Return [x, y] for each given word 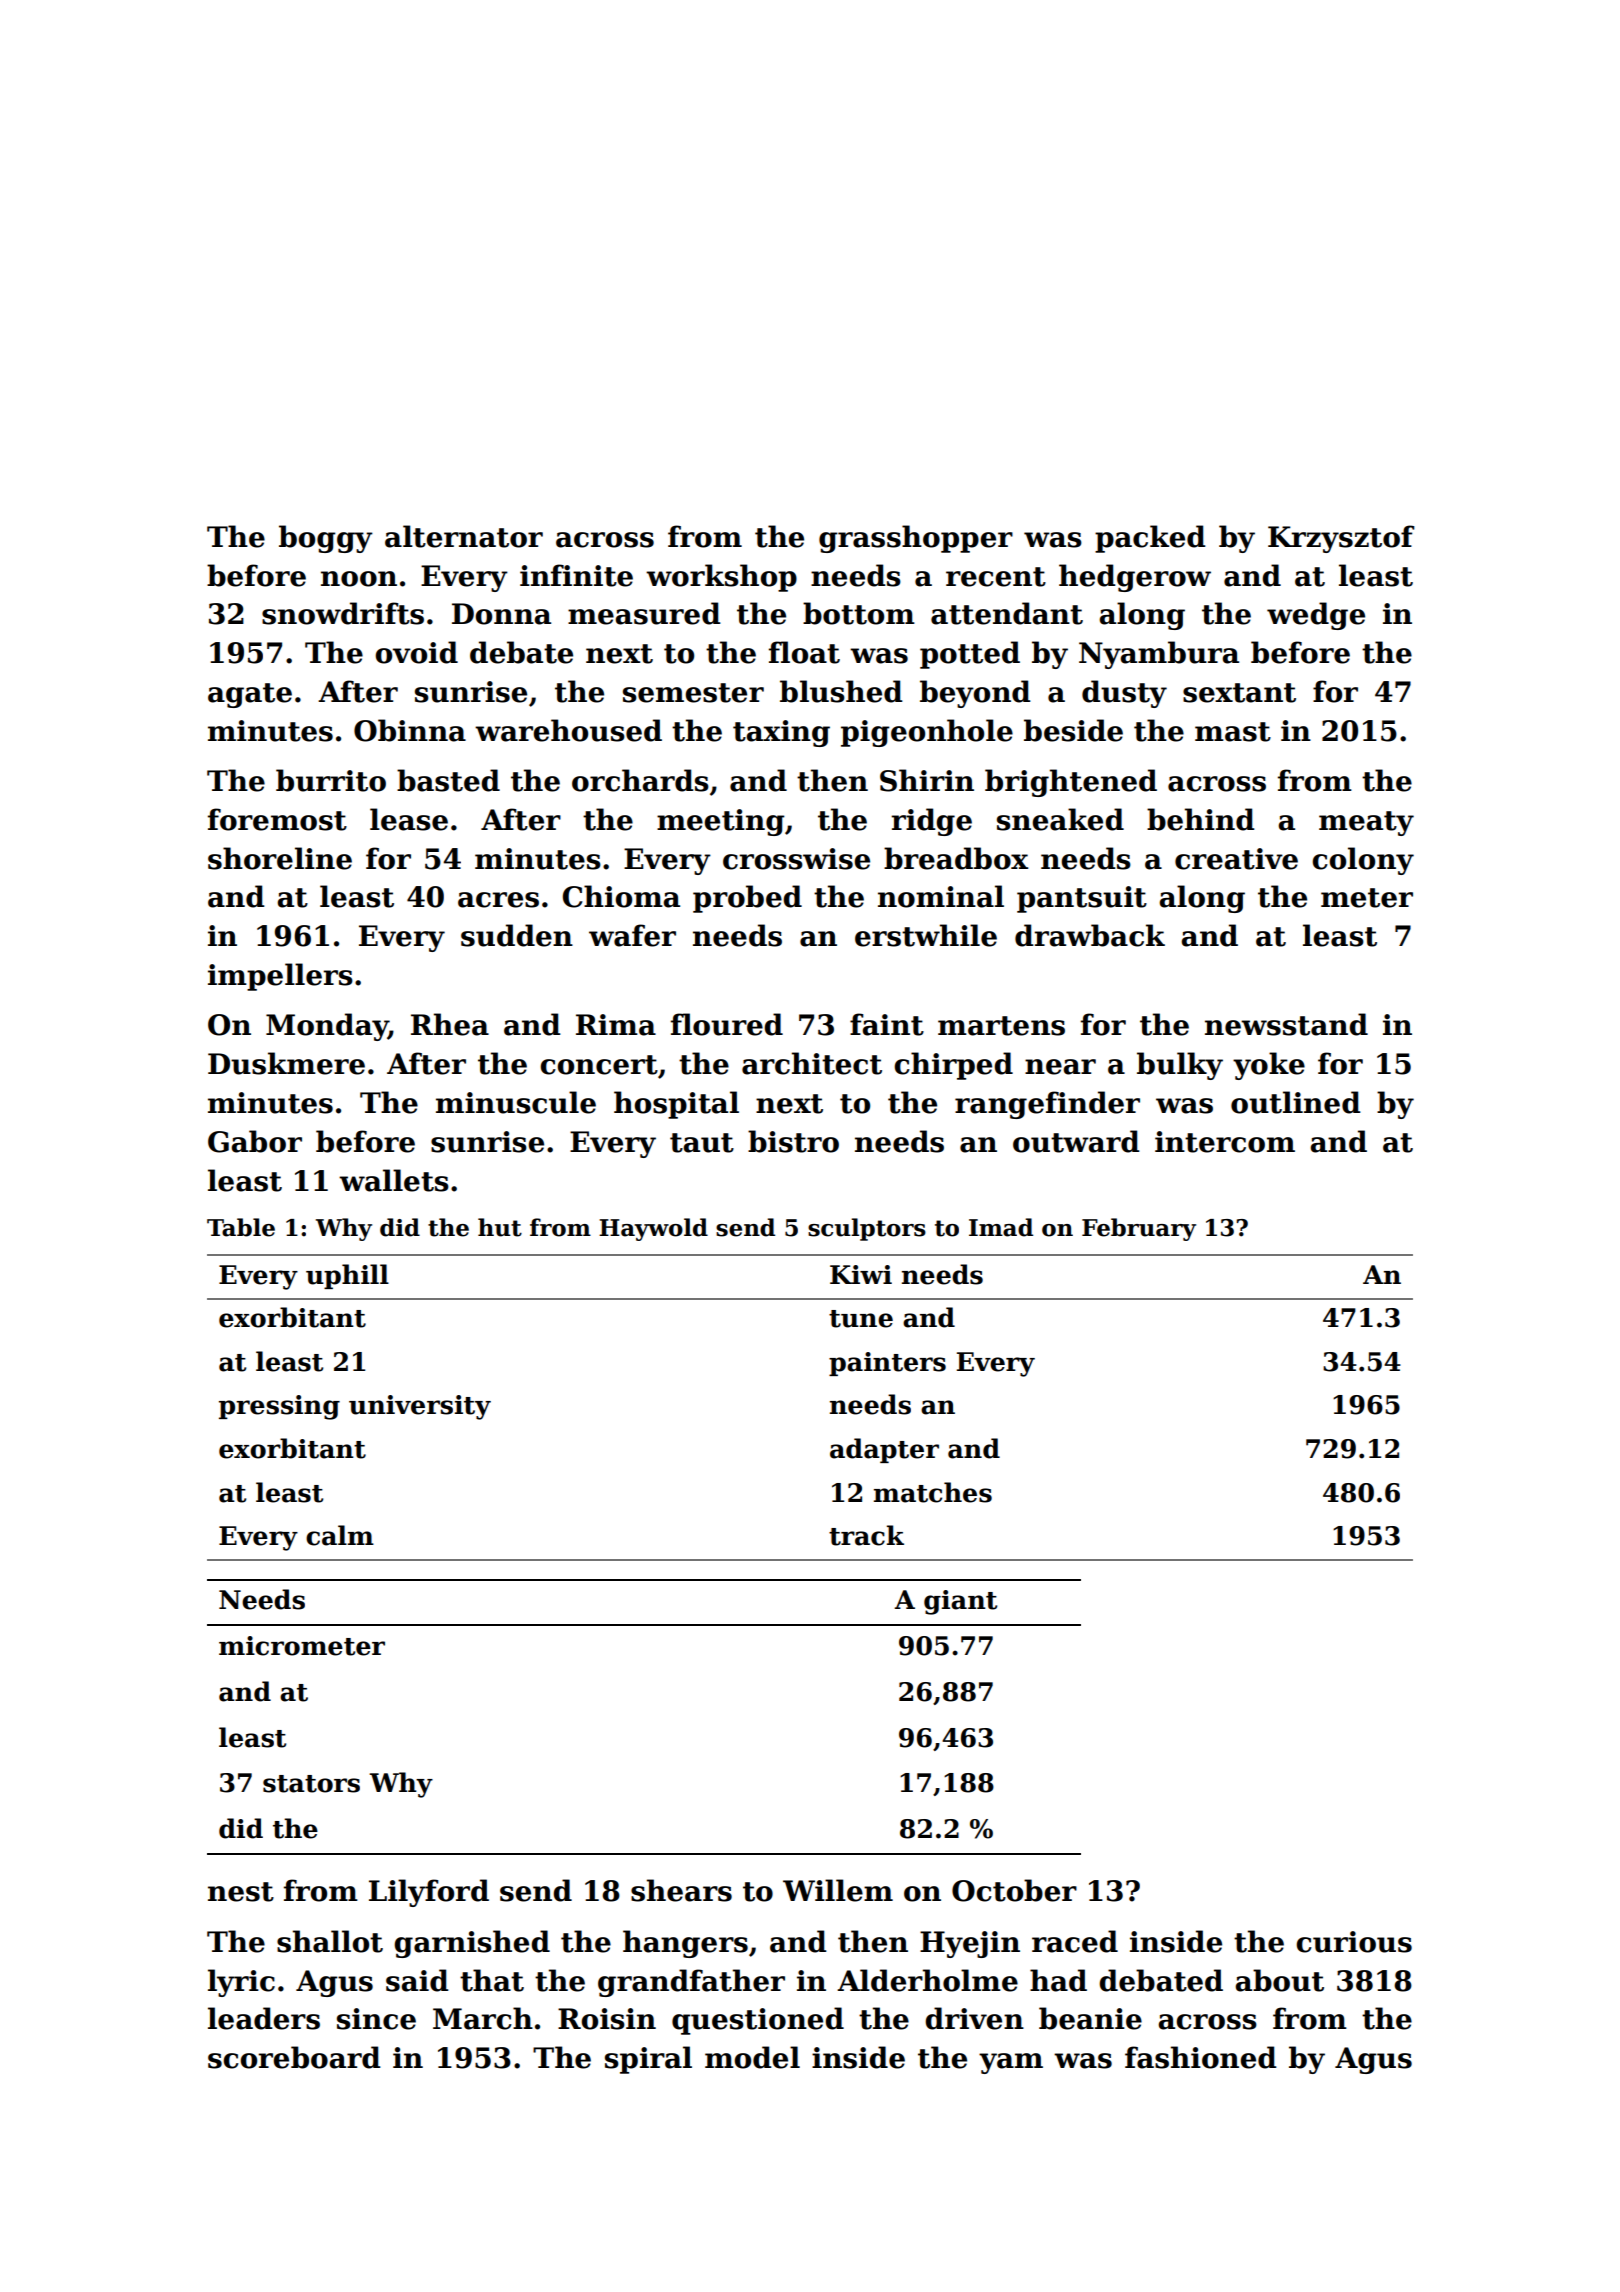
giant [960, 1602]
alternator [464, 536]
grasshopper [916, 539]
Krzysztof [1341, 539]
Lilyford [429, 1893]
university [420, 1407]
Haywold [653, 1229]
